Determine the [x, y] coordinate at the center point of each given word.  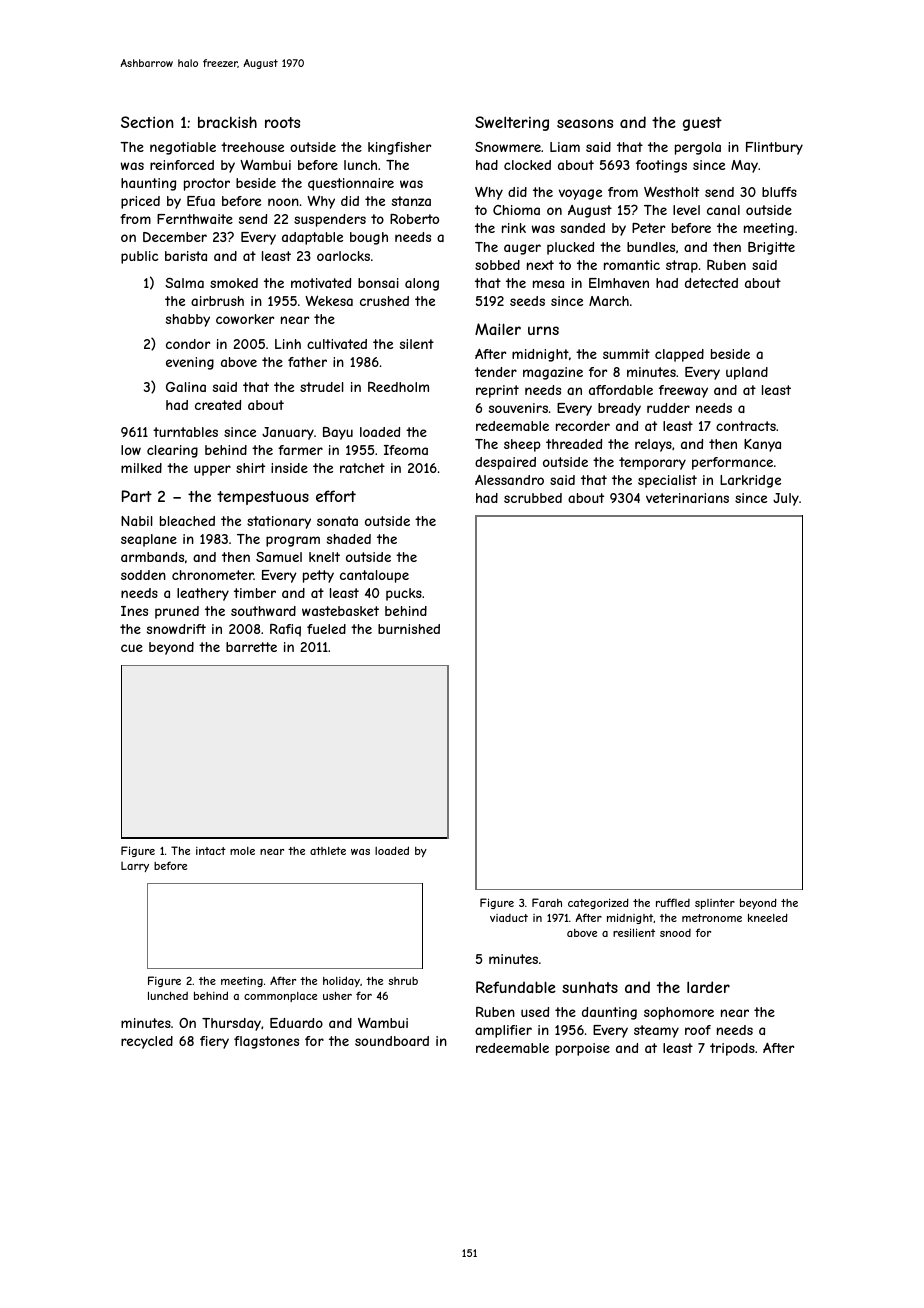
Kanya [762, 445]
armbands [152, 557]
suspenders [330, 220]
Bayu [338, 433]
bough [369, 238]
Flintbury [774, 148]
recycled [147, 1042]
